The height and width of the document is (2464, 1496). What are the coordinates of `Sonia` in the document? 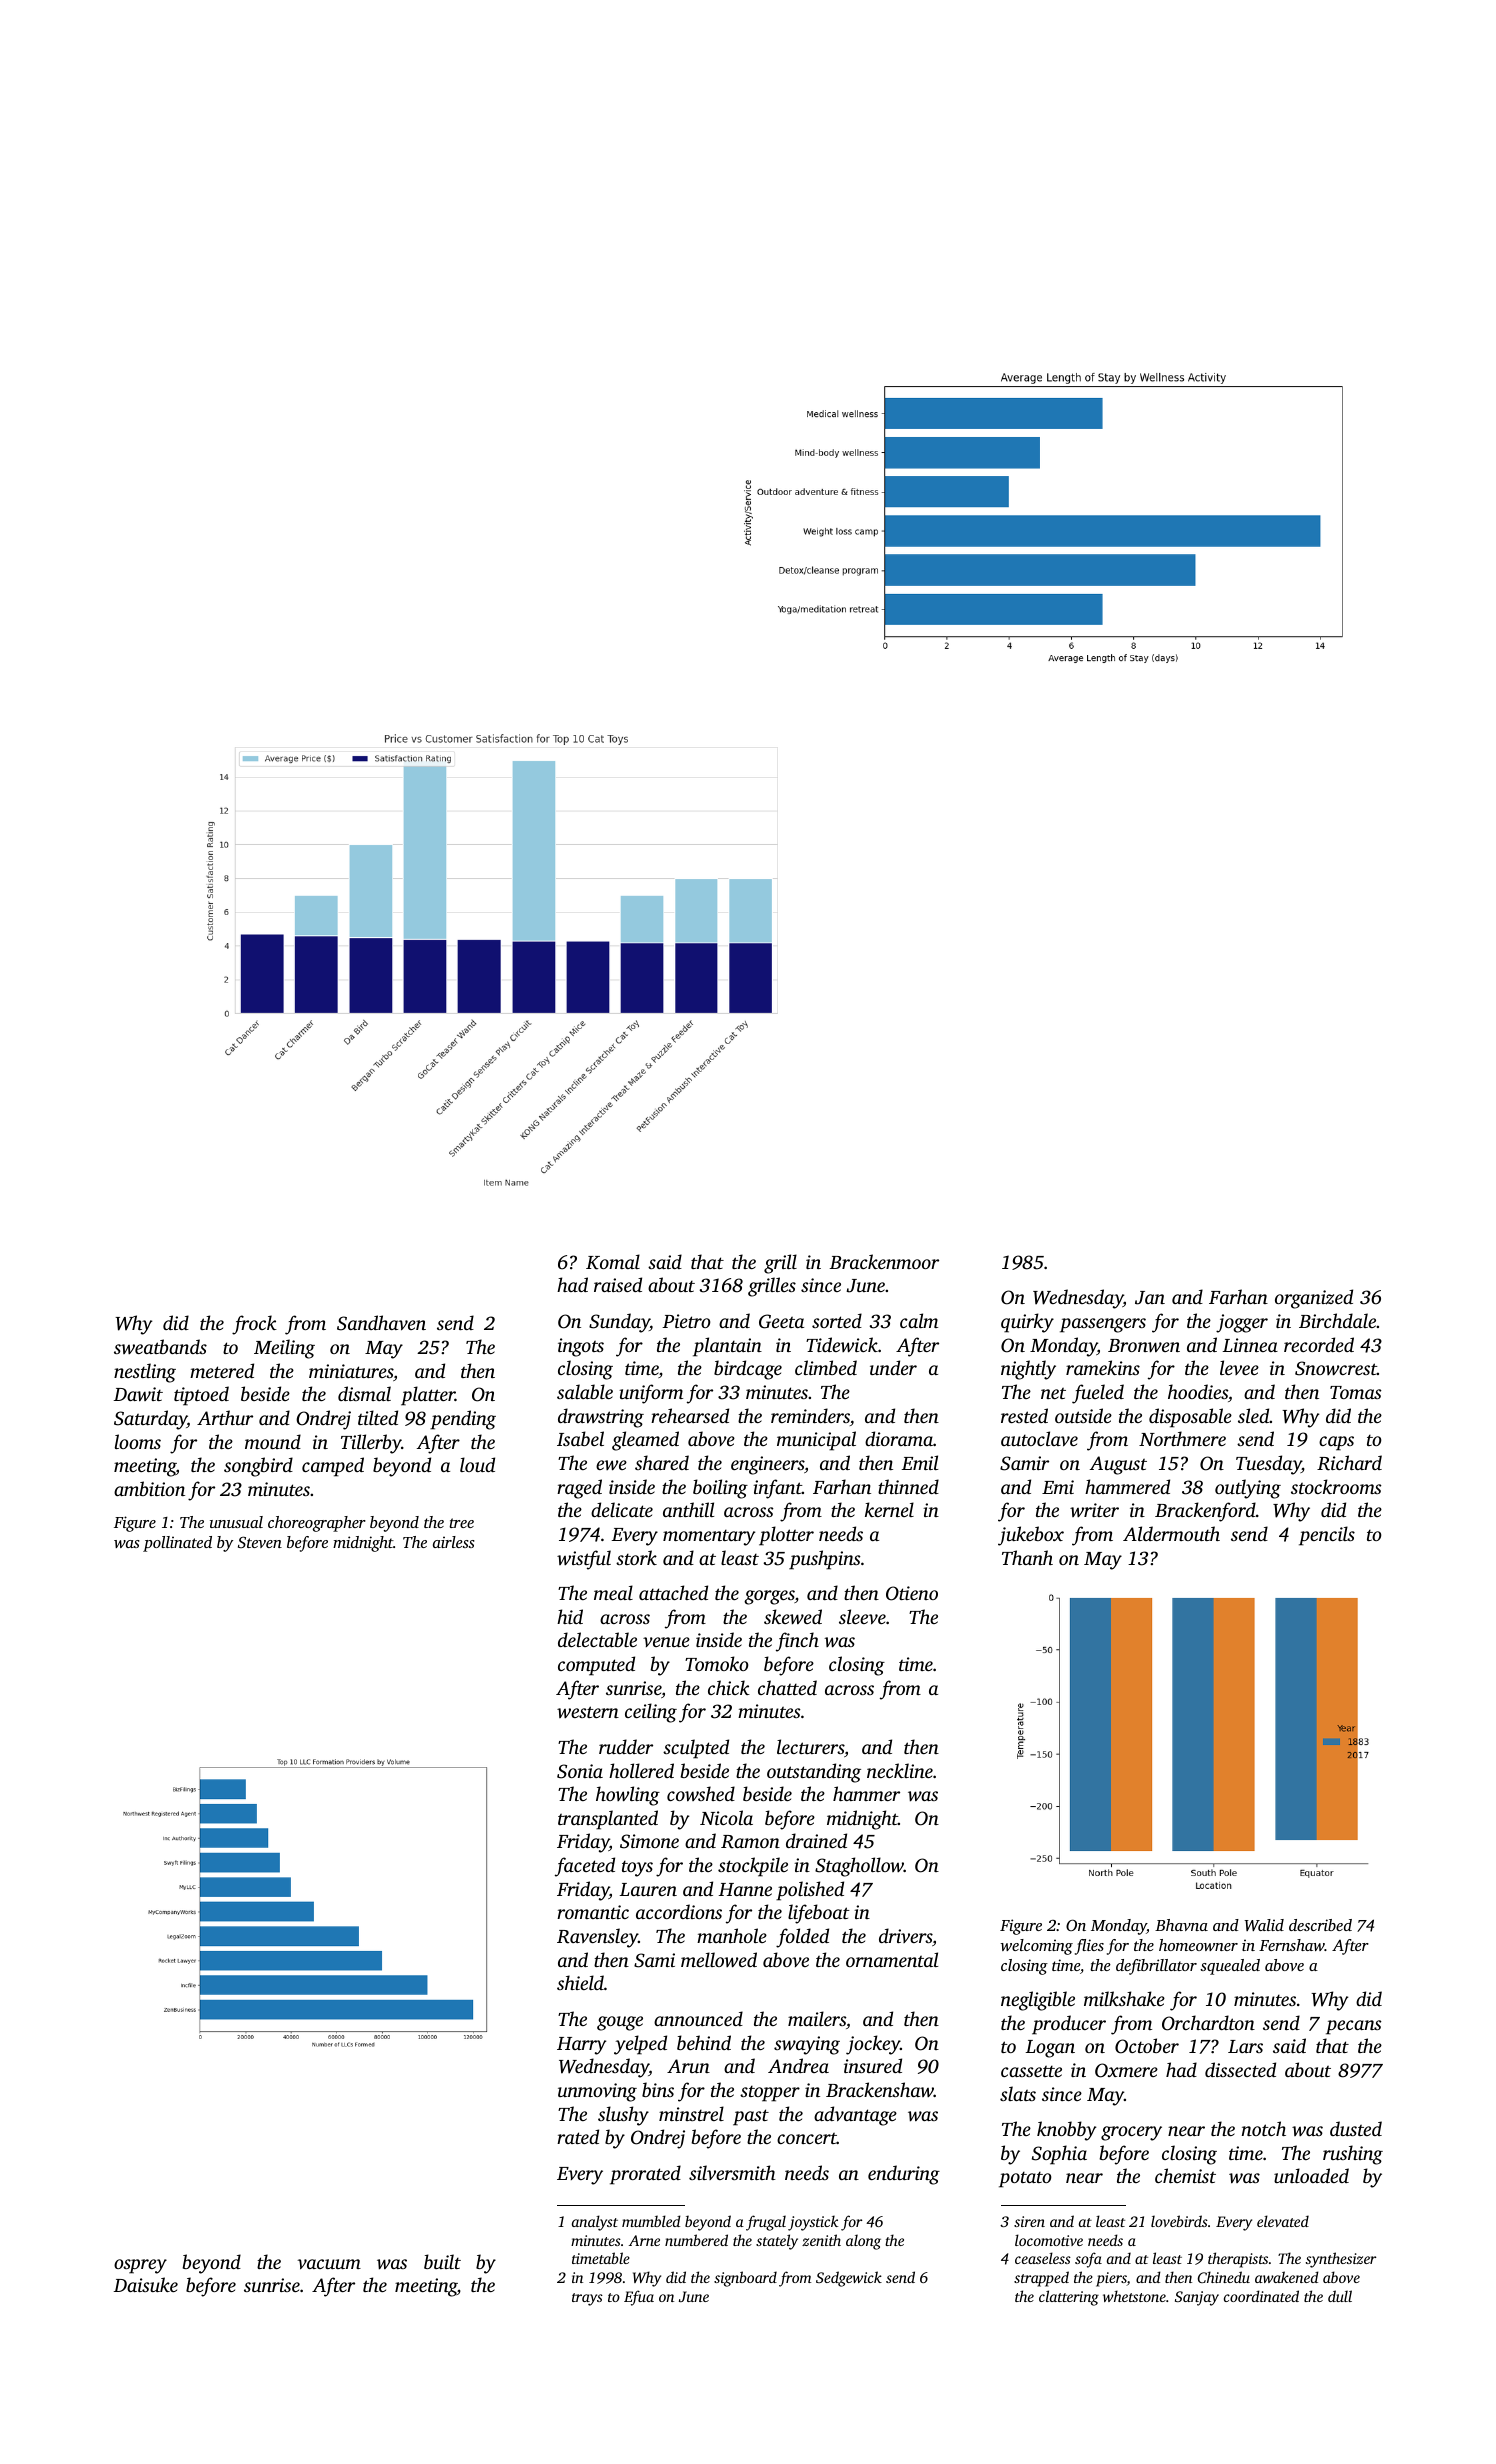 It's located at (580, 1771).
